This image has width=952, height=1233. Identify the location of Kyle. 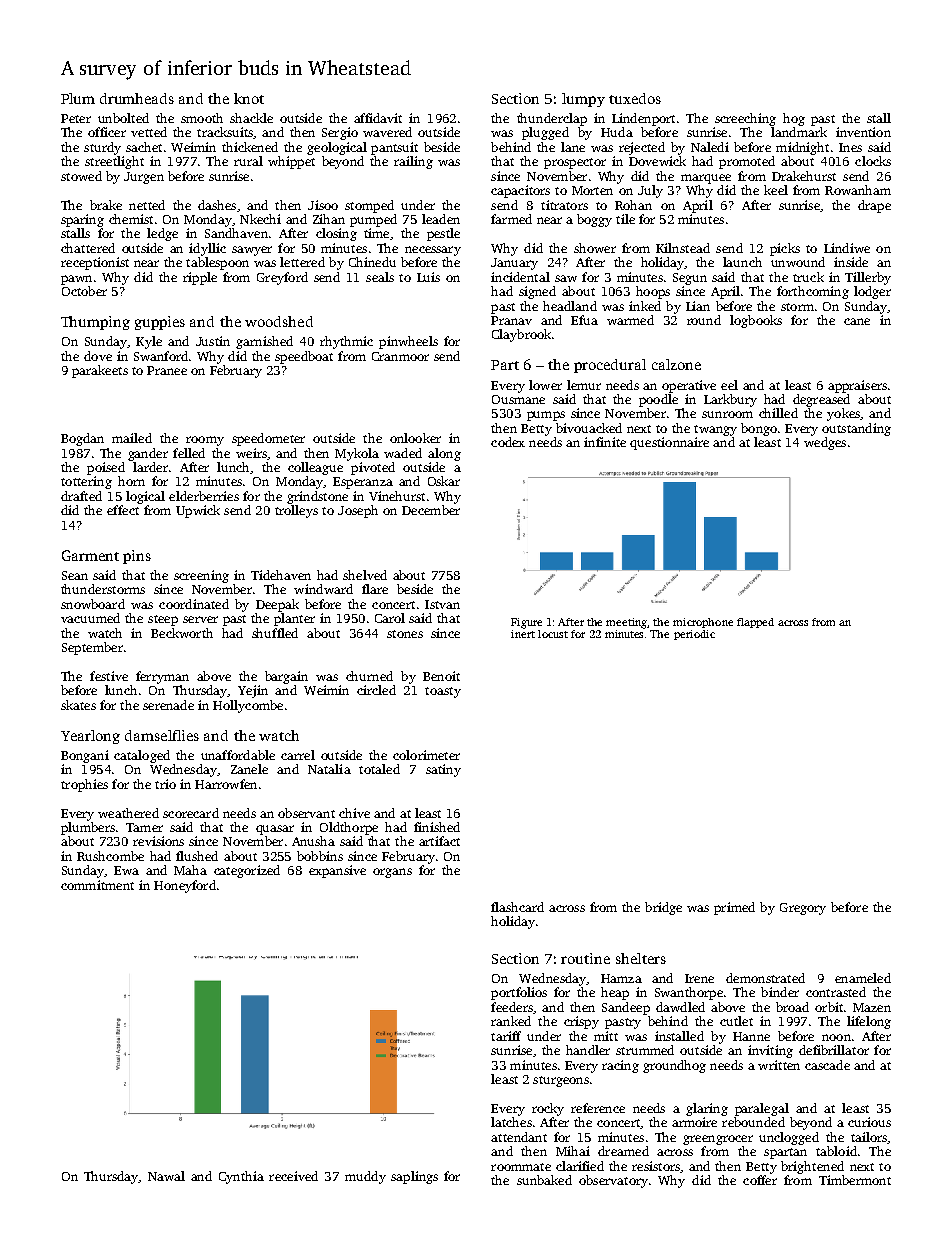
(149, 342).
